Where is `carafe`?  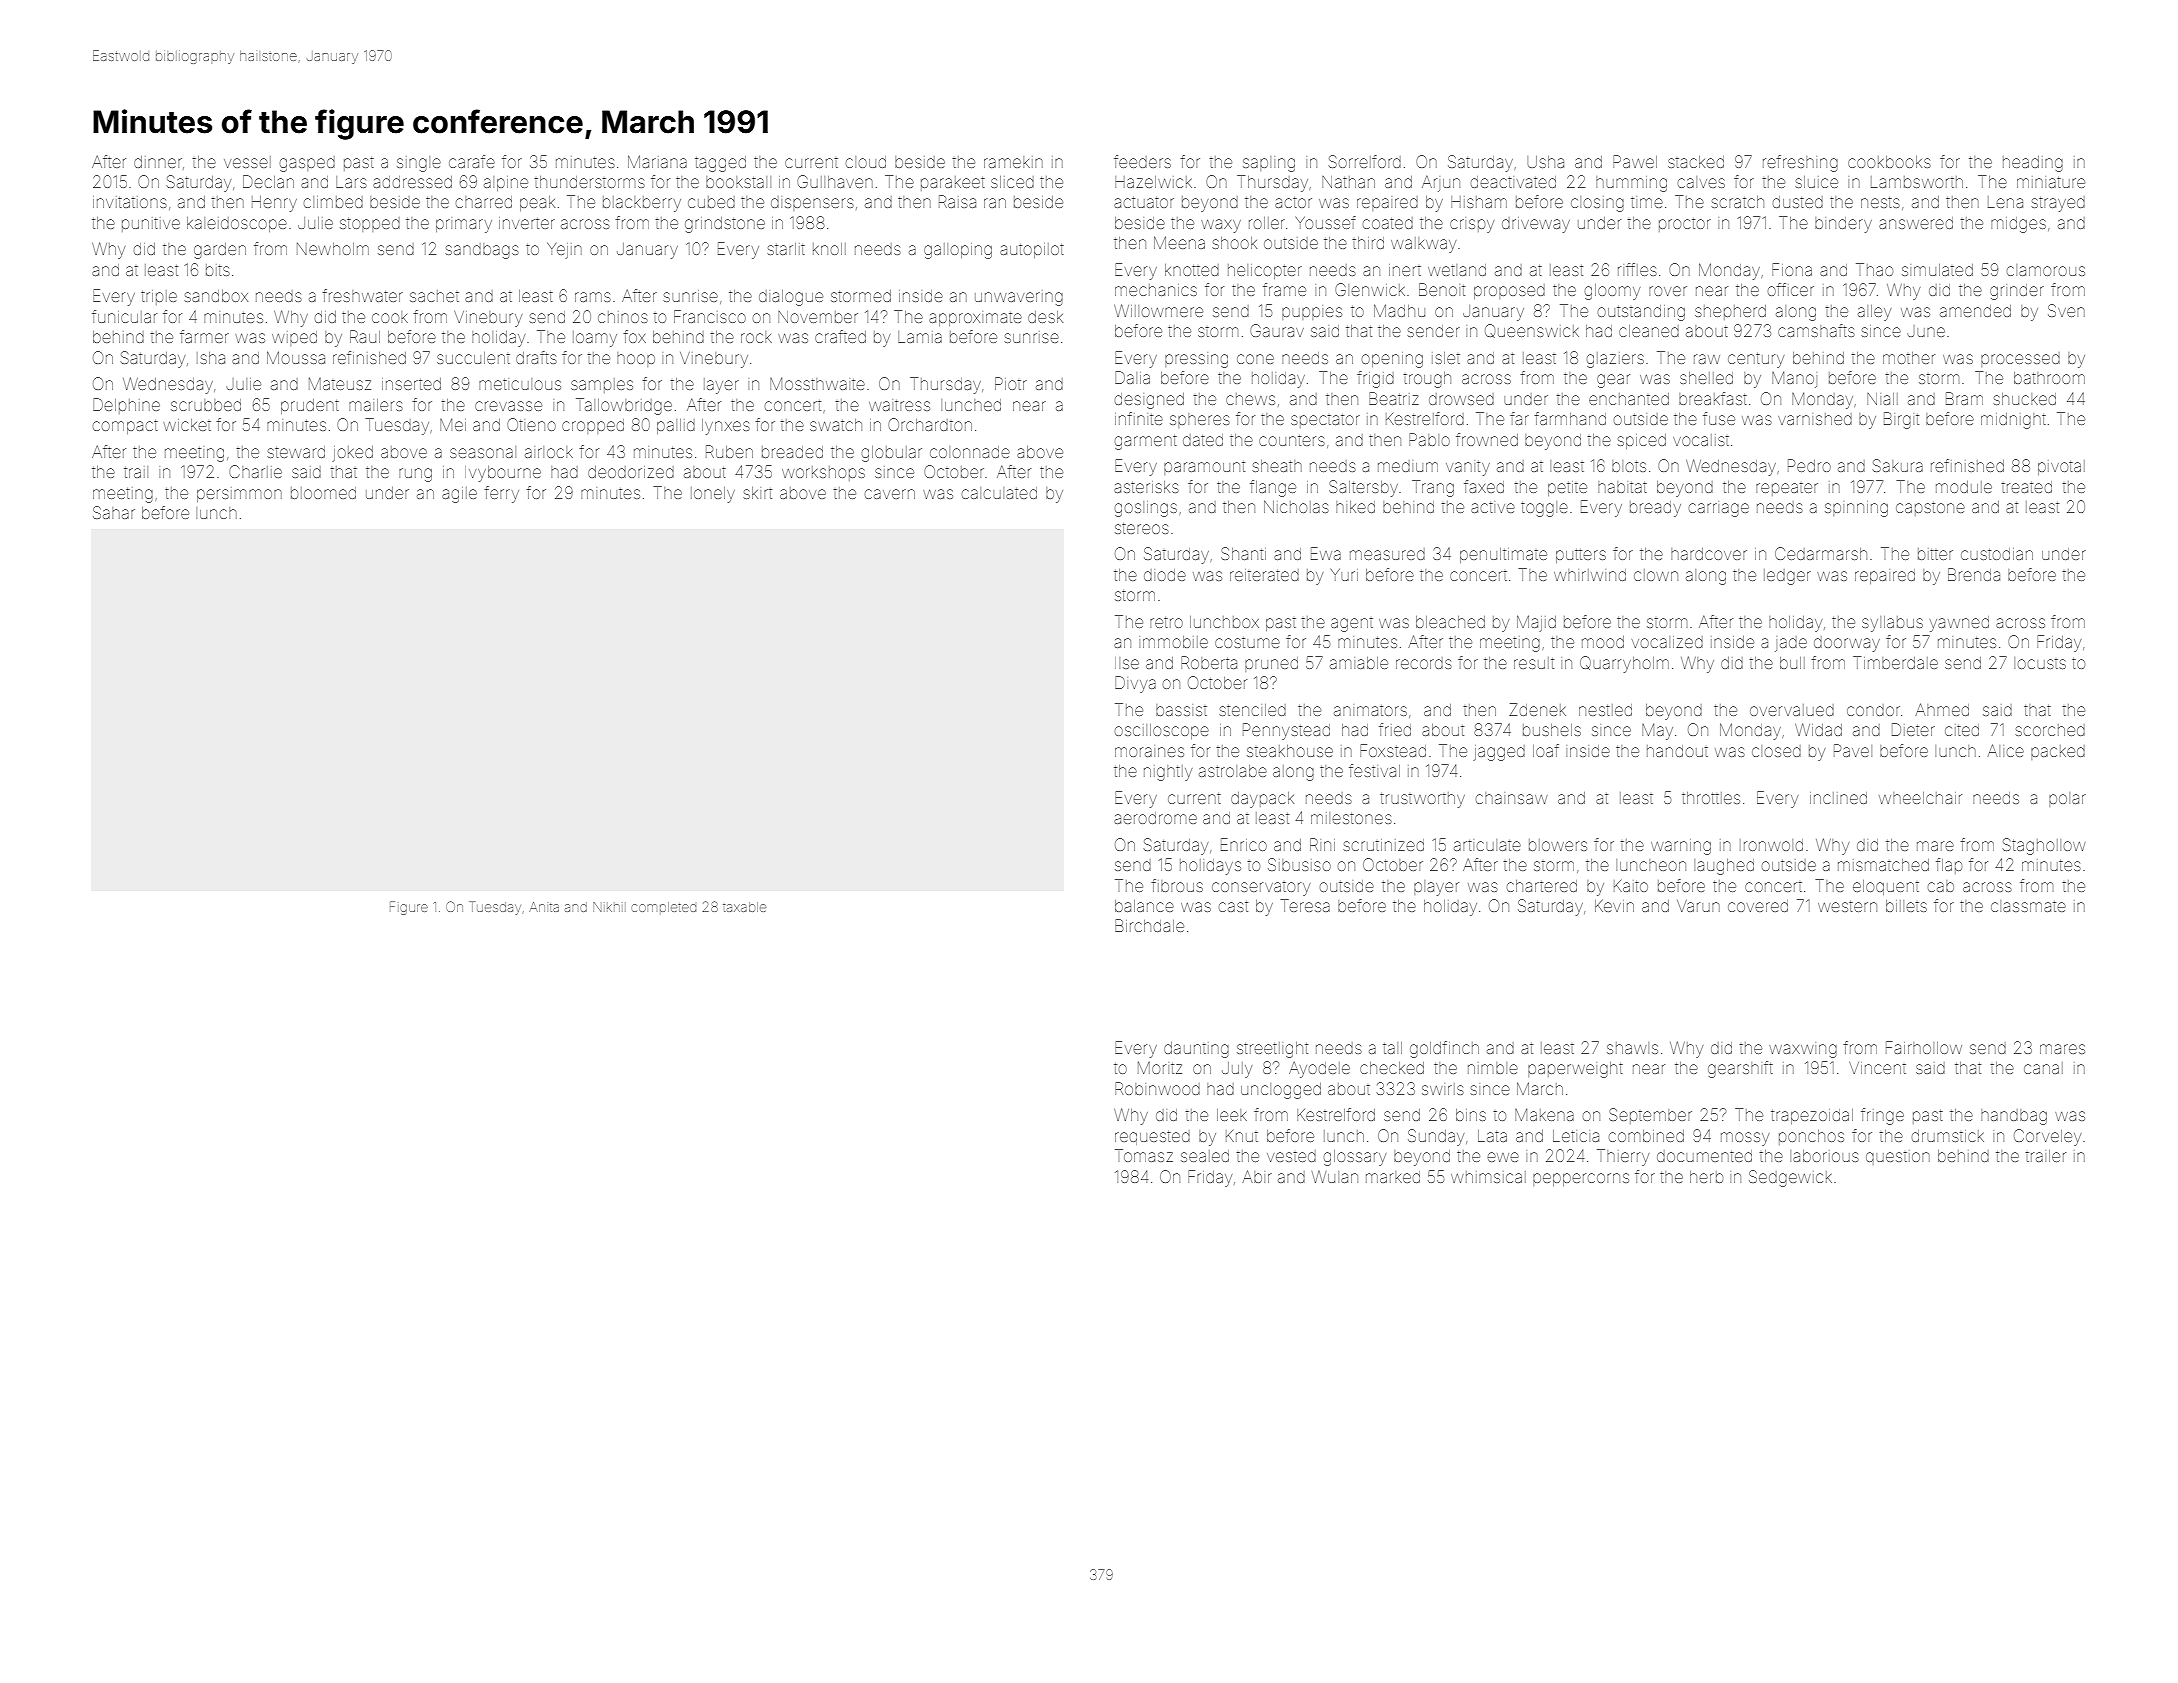 carafe is located at coordinates (472, 161).
